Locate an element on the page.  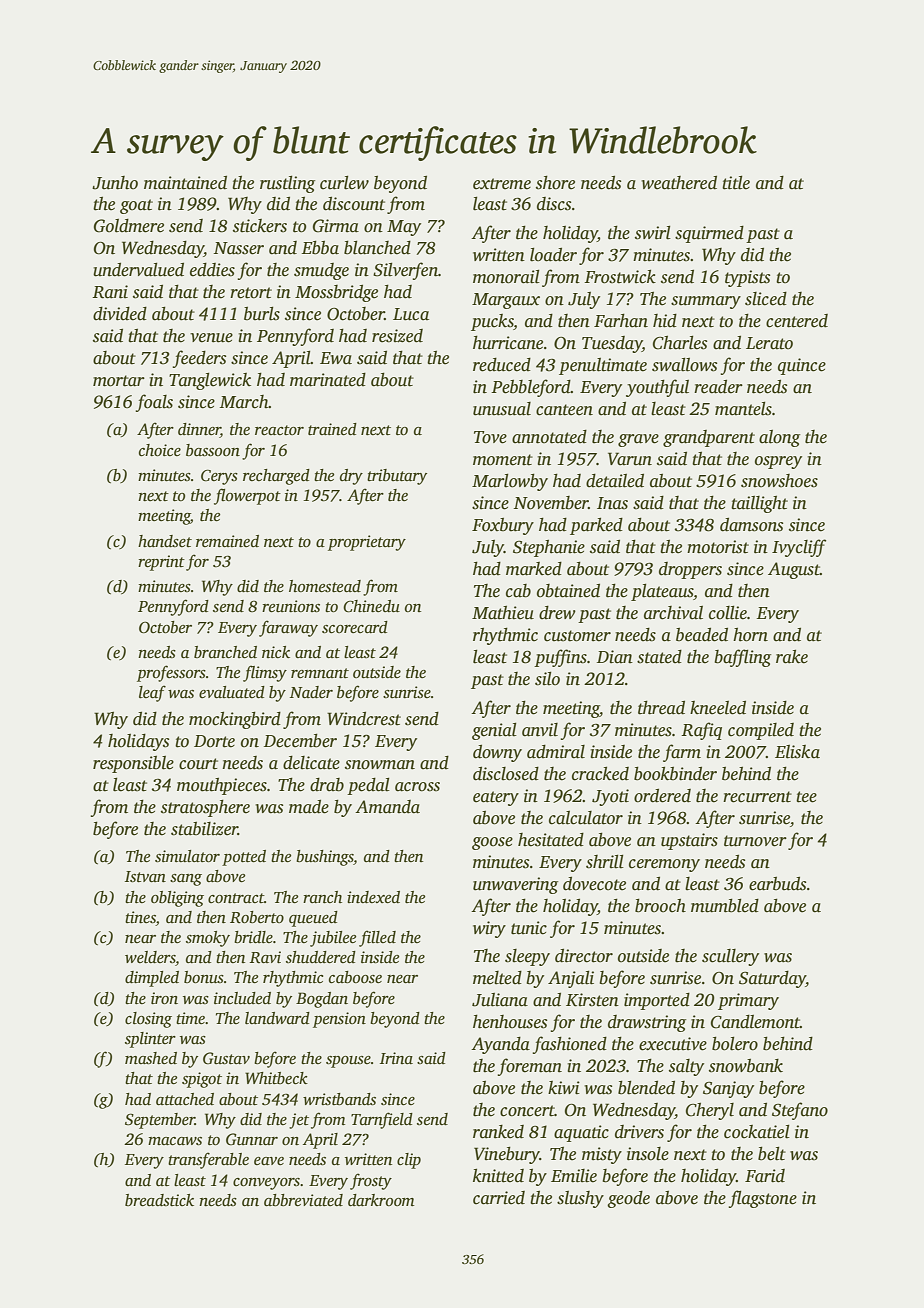
darkroom is located at coordinates (381, 1200).
